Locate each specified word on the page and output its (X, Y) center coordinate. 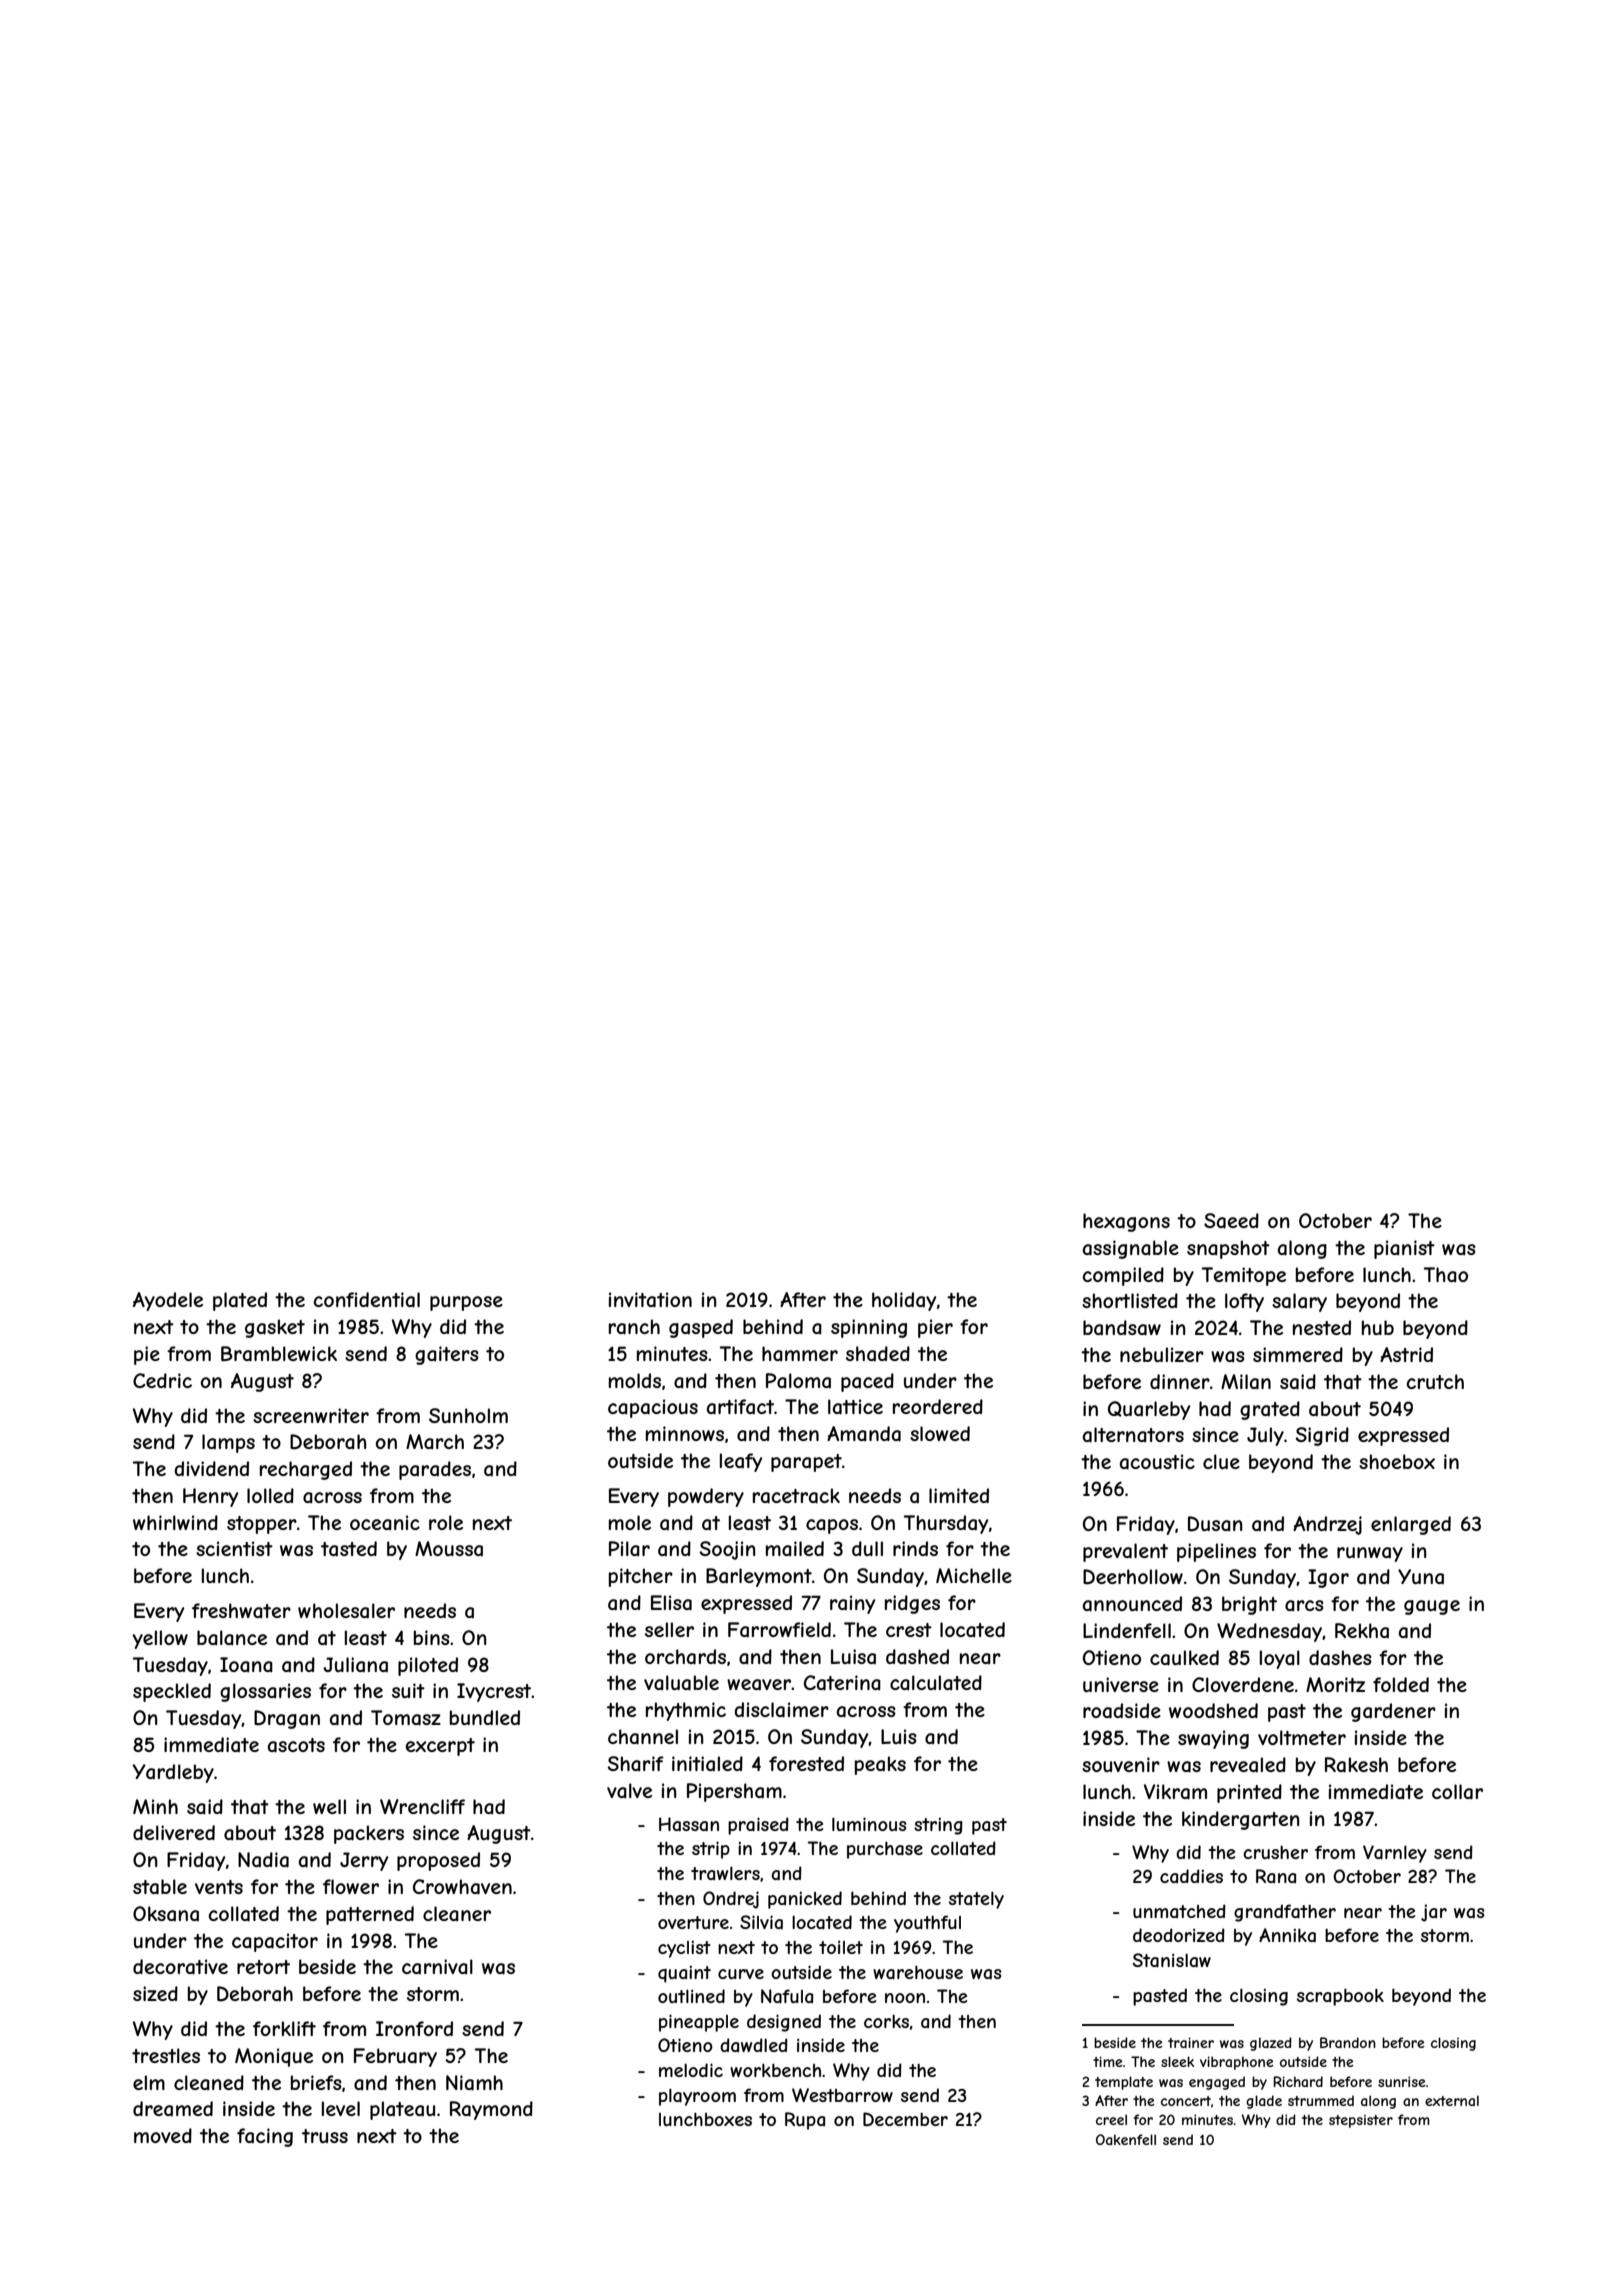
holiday (904, 1301)
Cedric (162, 1380)
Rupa (805, 2121)
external (1452, 2100)
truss (325, 2136)
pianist (1404, 1249)
